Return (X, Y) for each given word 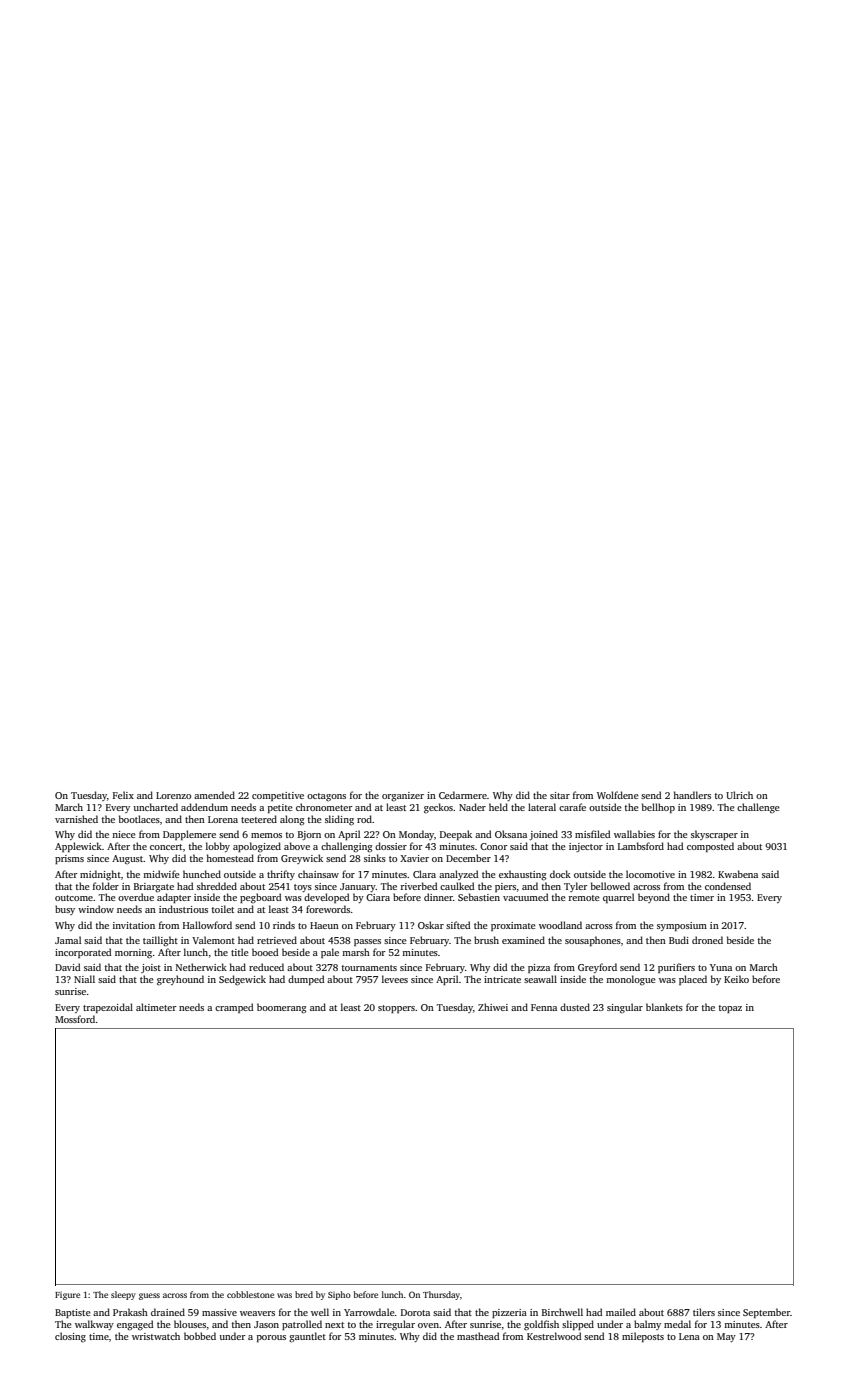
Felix (123, 795)
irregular (395, 1325)
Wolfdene (618, 795)
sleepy (123, 1295)
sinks (375, 858)
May (726, 1337)
